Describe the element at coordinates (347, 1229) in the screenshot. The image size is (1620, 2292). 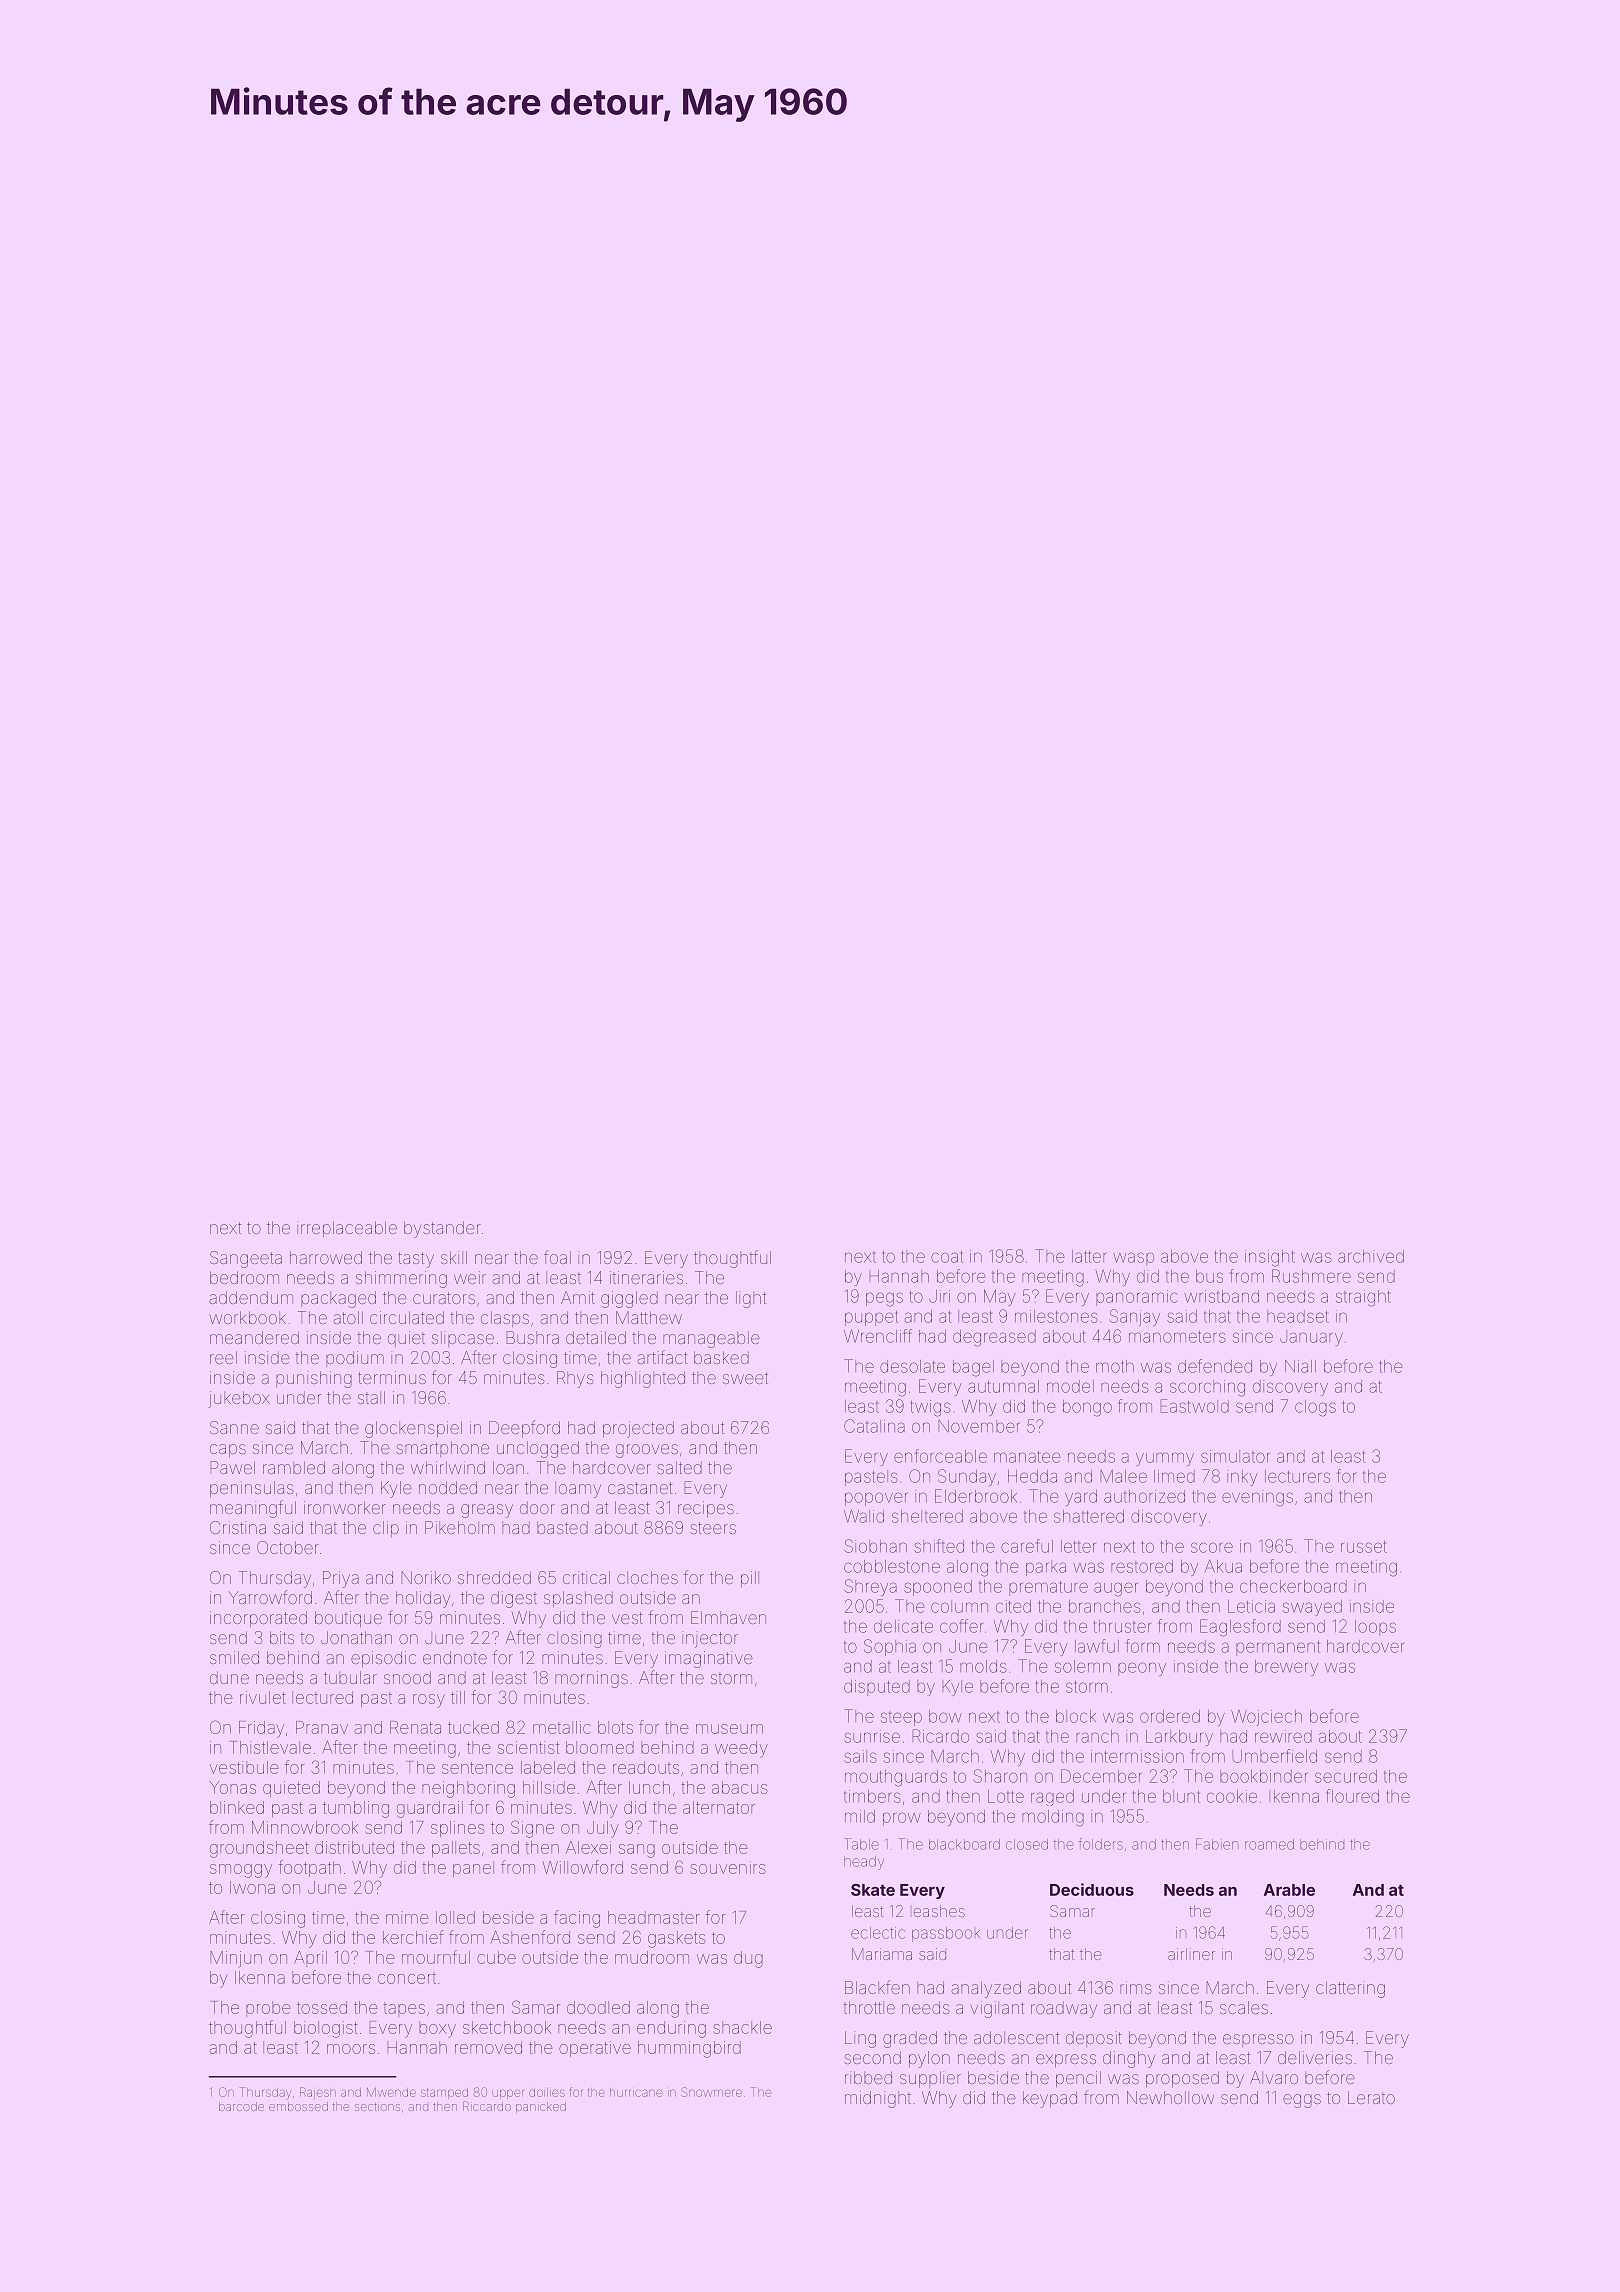
I see `irreplaceable` at that location.
